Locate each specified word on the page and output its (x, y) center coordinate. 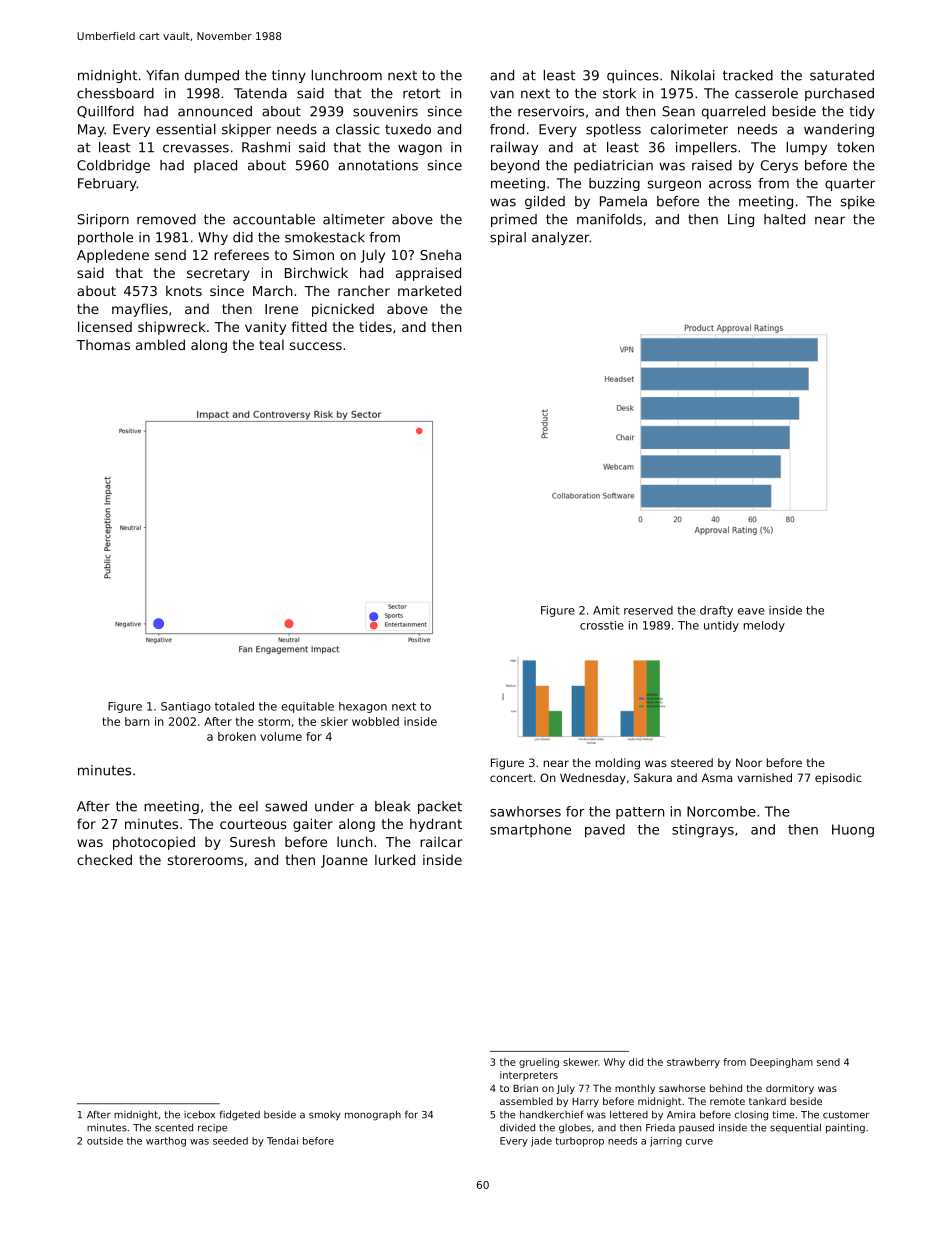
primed (514, 220)
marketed (429, 290)
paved (605, 831)
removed (166, 219)
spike (857, 202)
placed (215, 166)
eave (751, 611)
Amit (606, 610)
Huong (853, 831)
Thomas (103, 344)
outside (105, 1141)
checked (104, 859)
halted (784, 219)
